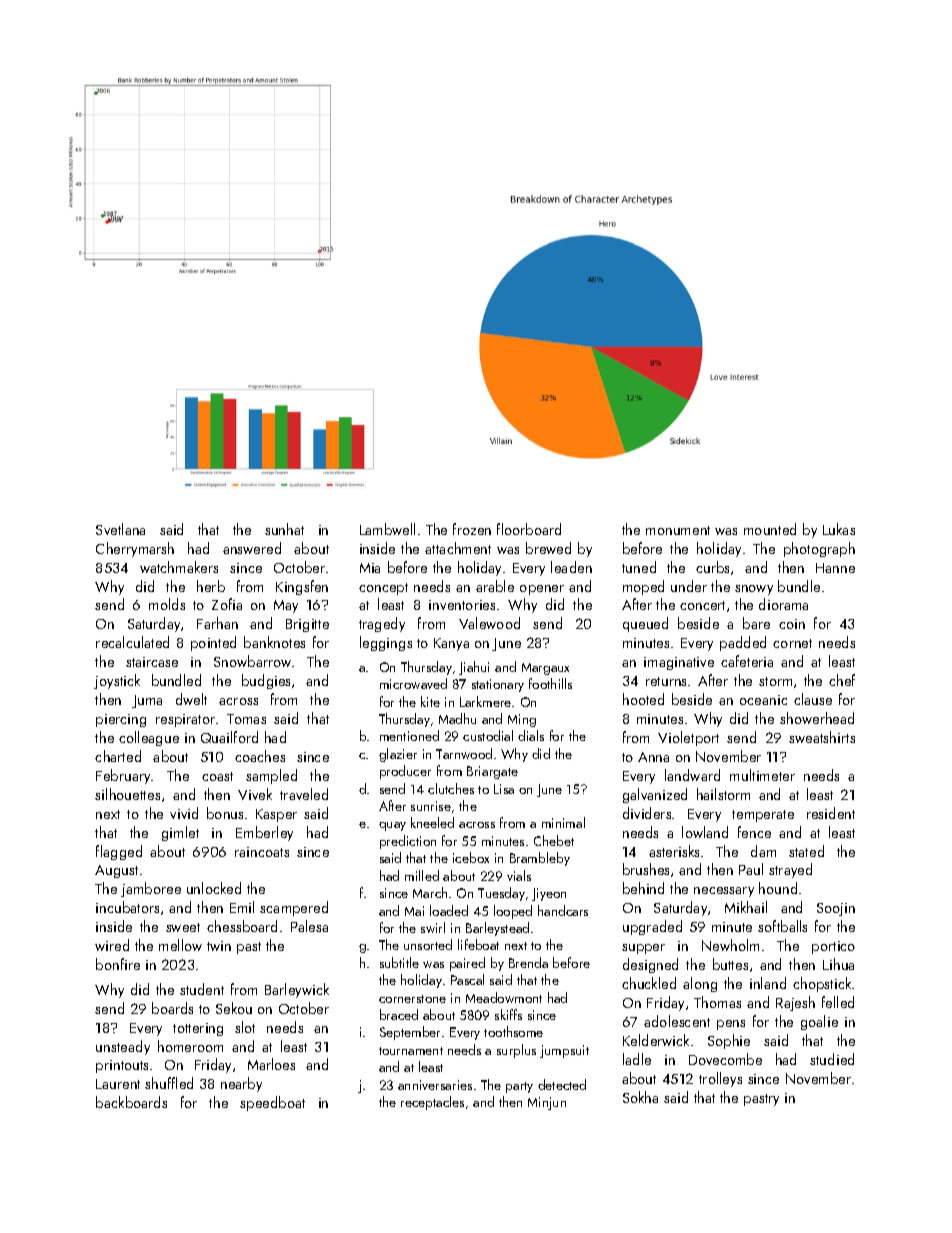 Image resolution: width=952 pixels, height=1233 pixels. What do you see at coordinates (119, 852) in the image?
I see `flagged` at bounding box center [119, 852].
